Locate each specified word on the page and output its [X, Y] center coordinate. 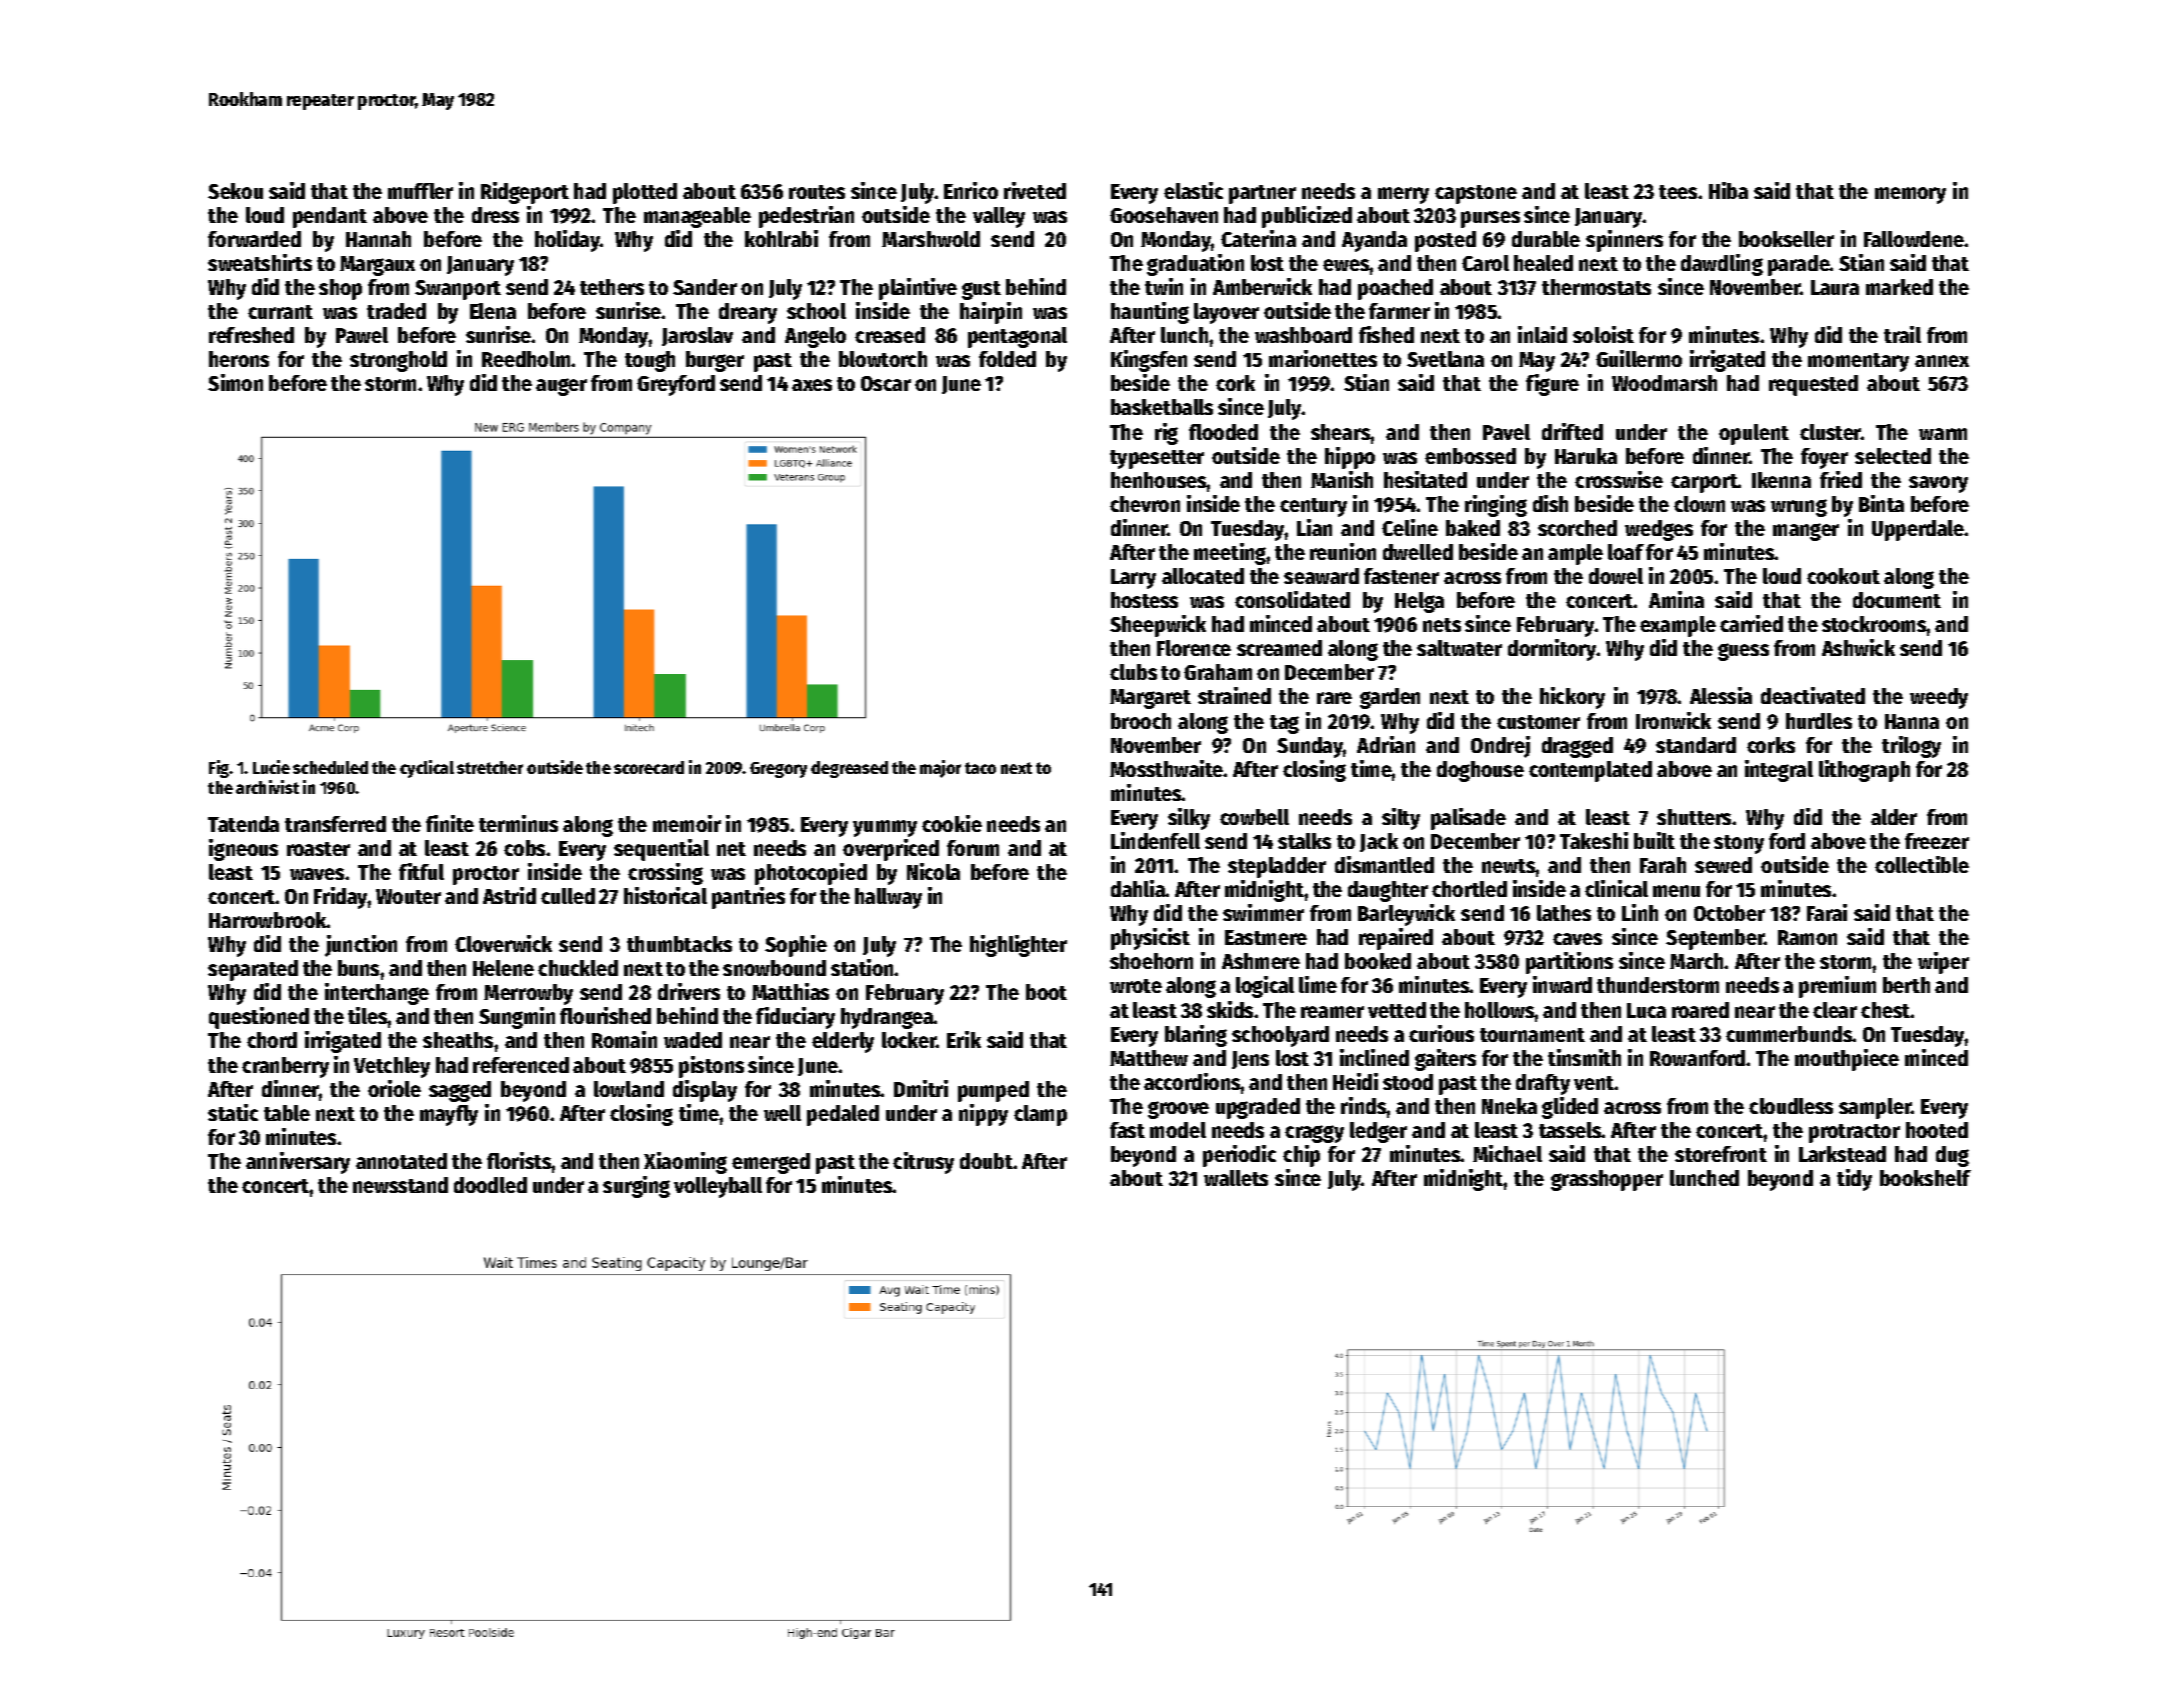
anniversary [298, 1163]
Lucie [271, 767]
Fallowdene [1914, 239]
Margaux [377, 266]
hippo [1350, 458]
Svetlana [1445, 359]
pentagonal [1017, 337]
